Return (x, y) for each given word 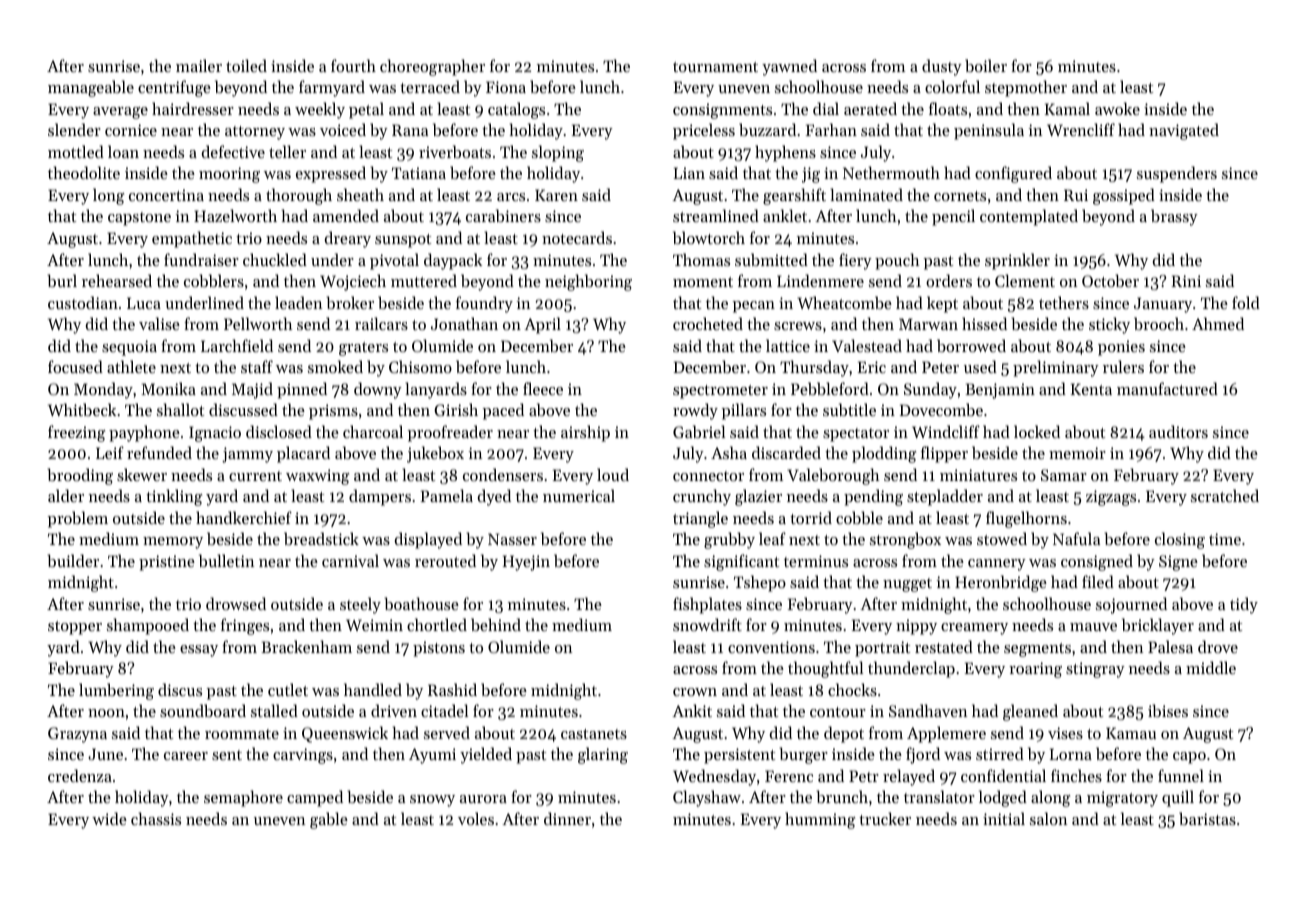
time (1225, 539)
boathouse (421, 603)
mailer (199, 65)
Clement (1025, 280)
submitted (771, 259)
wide (109, 818)
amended (346, 215)
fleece (543, 388)
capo (1189, 758)
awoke (1117, 108)
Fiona (506, 87)
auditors (1178, 431)
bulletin (227, 560)
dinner (567, 818)
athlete (131, 366)
